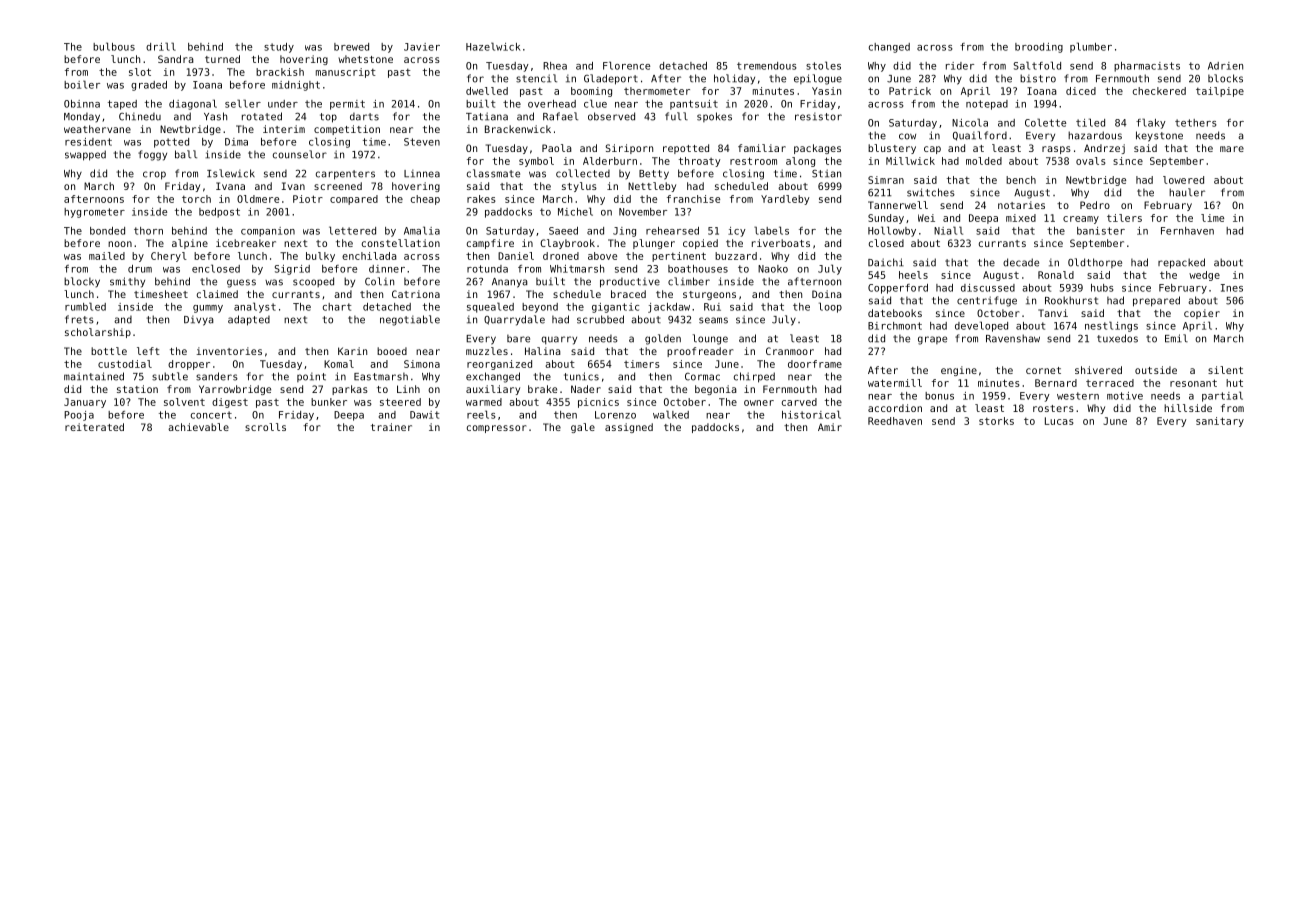  I want to click on midnight, so click(296, 86).
